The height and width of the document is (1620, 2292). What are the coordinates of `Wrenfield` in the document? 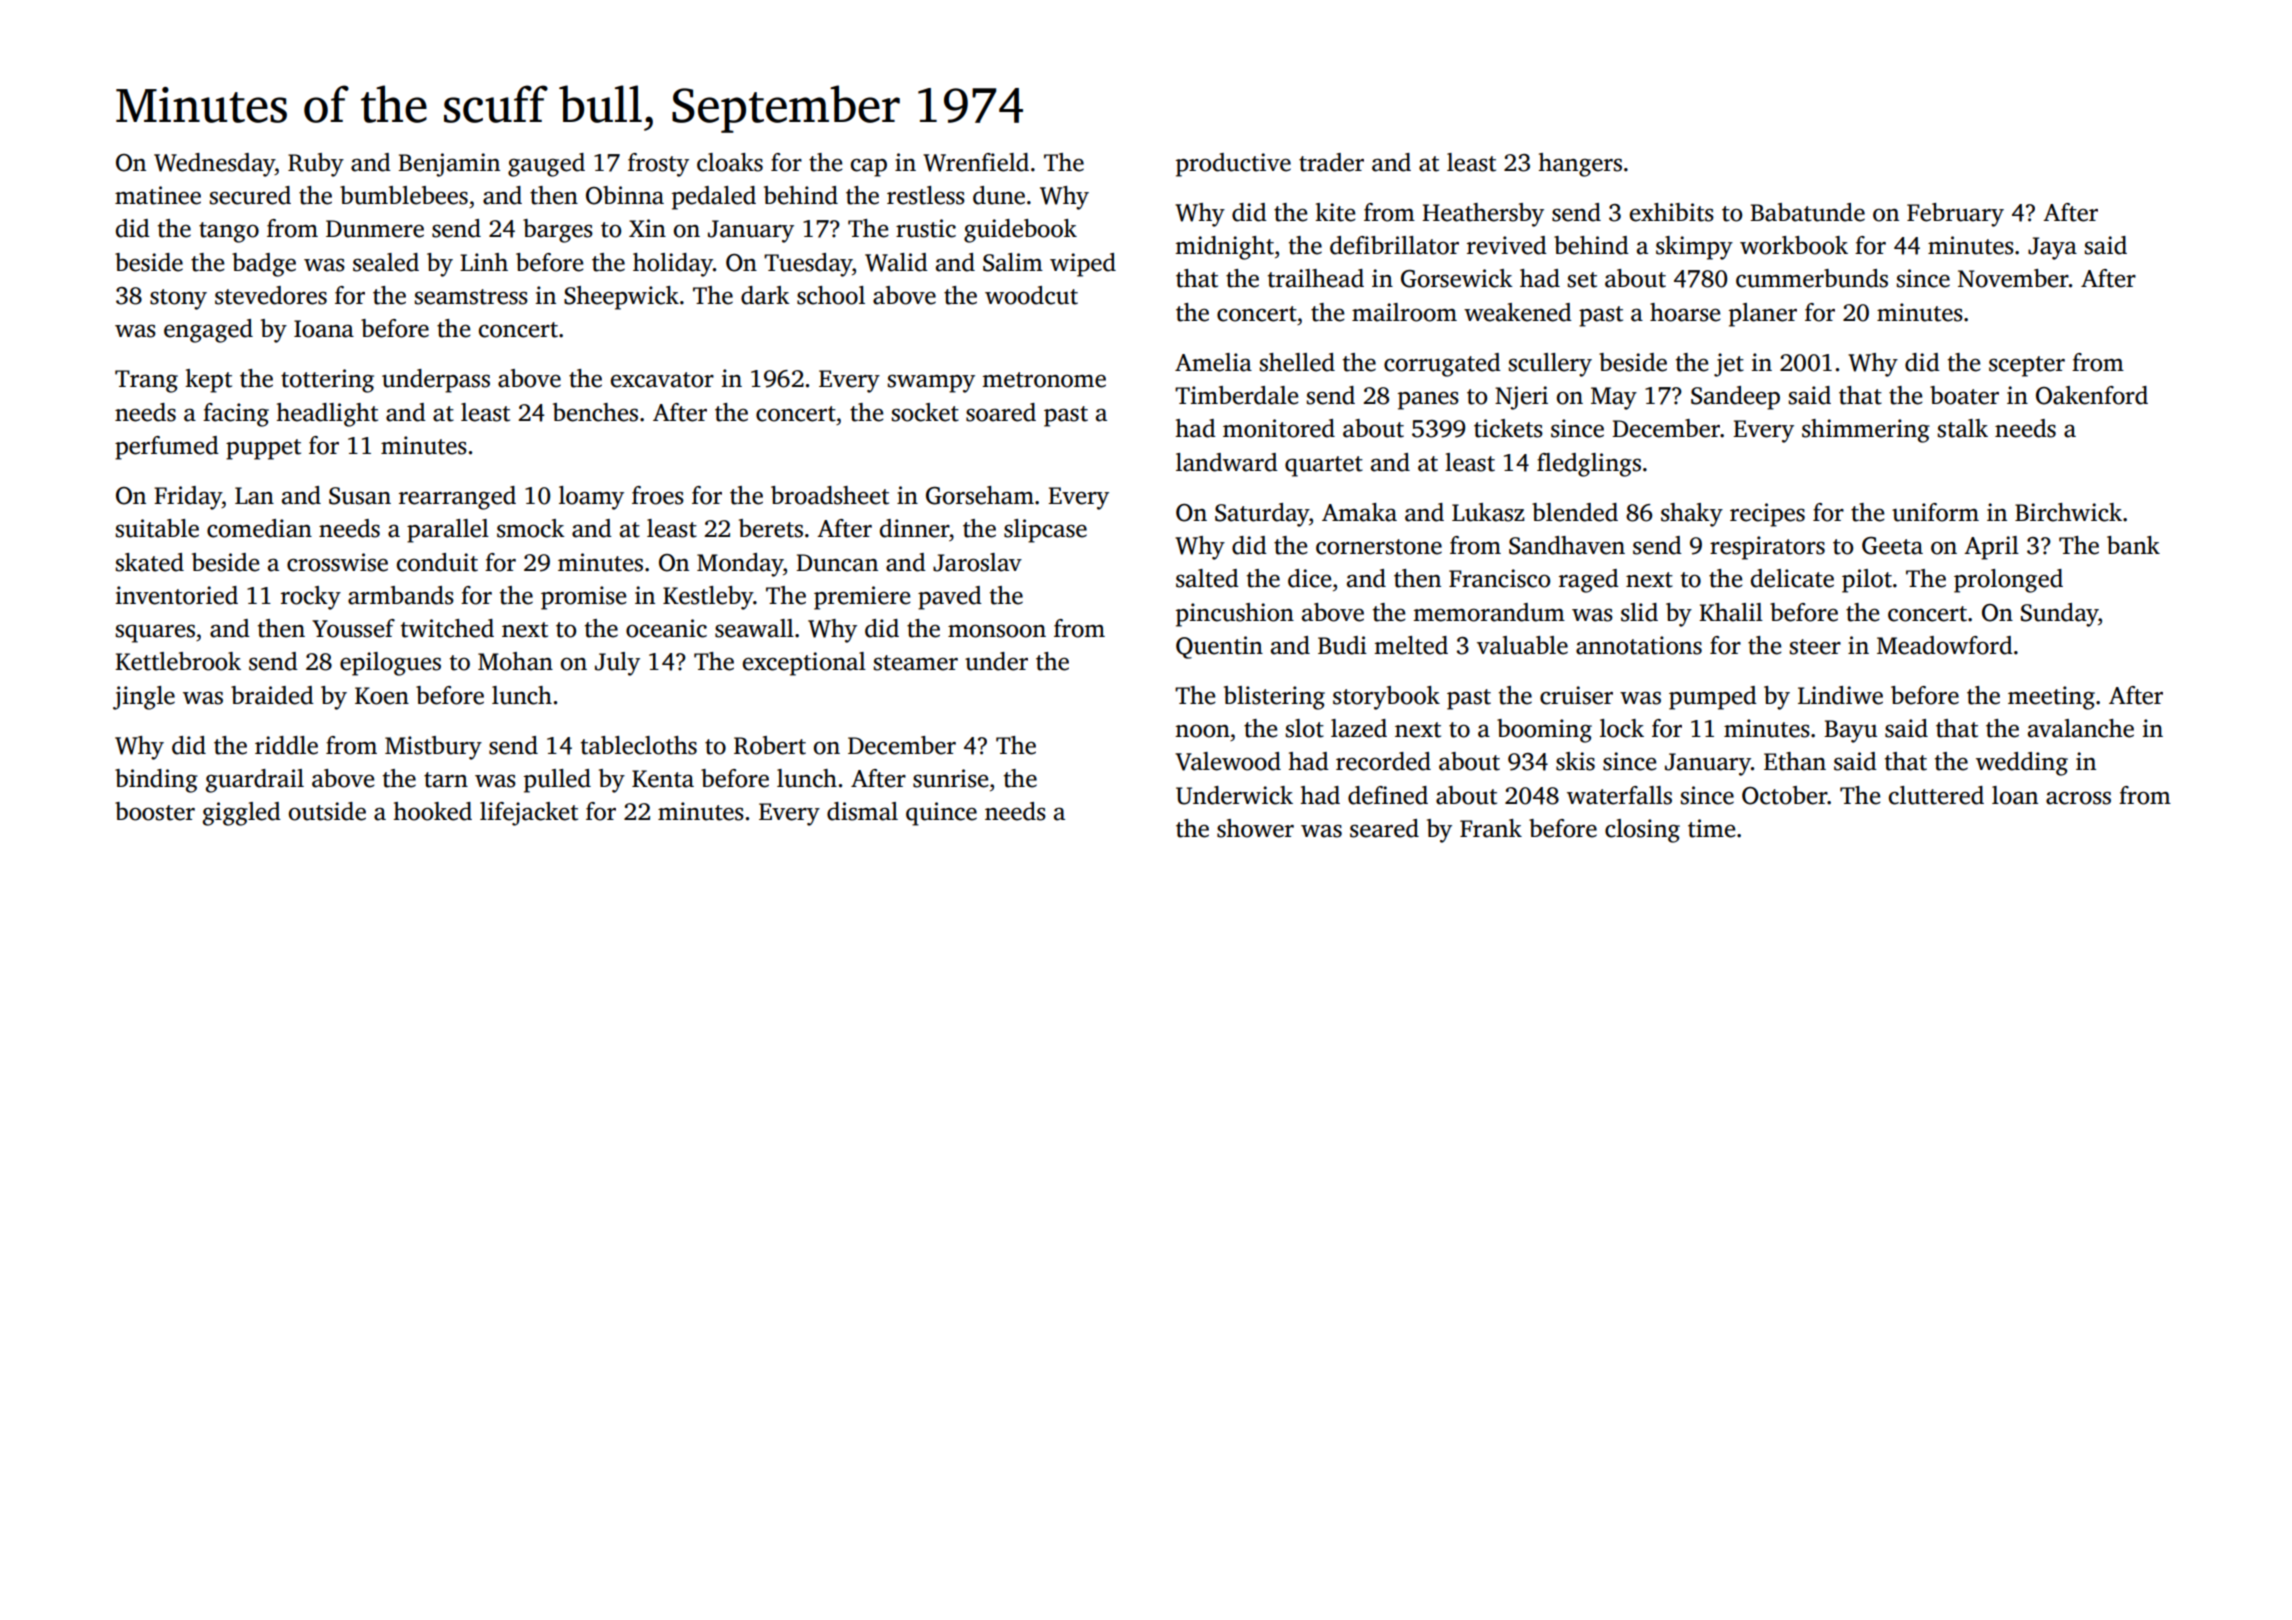 It's located at (976, 162).
